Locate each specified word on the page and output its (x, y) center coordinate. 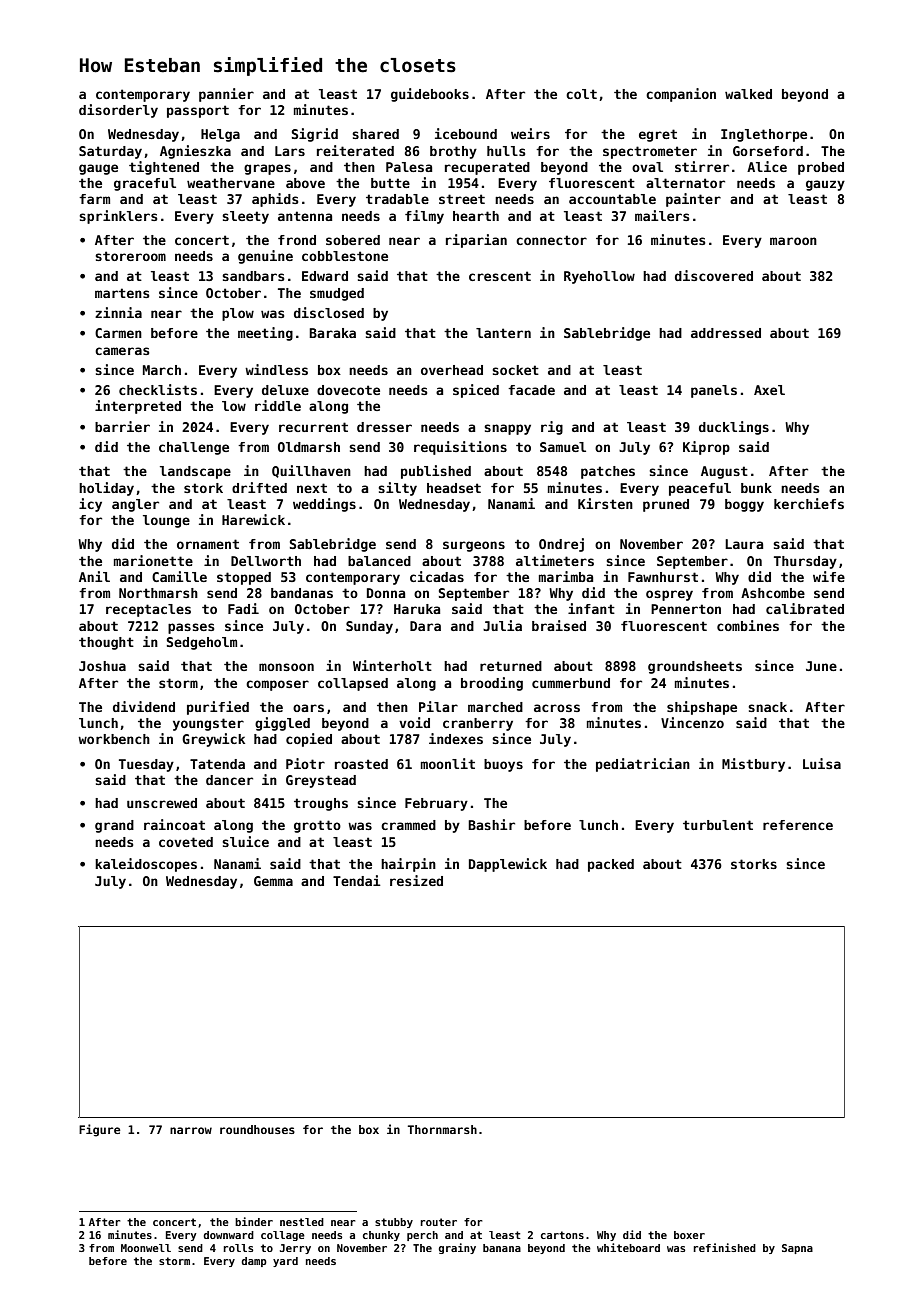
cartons (562, 1235)
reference (798, 825)
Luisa (822, 763)
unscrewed (162, 803)
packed (611, 865)
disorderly (118, 111)
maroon (793, 241)
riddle (278, 405)
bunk (756, 488)
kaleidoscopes (146, 865)
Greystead (321, 781)
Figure (100, 1130)
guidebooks (430, 95)
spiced (476, 391)
